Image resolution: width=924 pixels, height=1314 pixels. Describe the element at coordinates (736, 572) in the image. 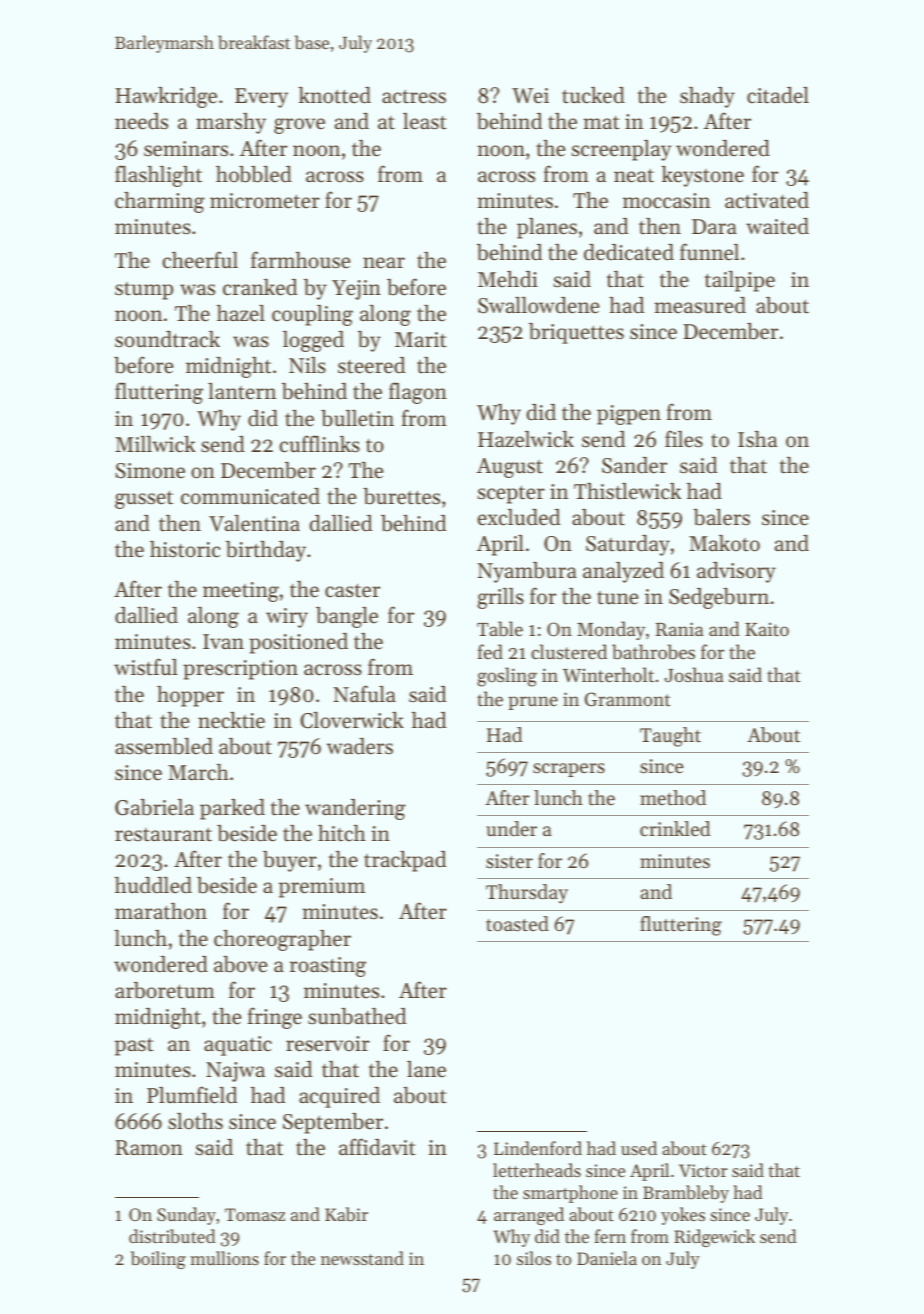

I see `advisory` at that location.
